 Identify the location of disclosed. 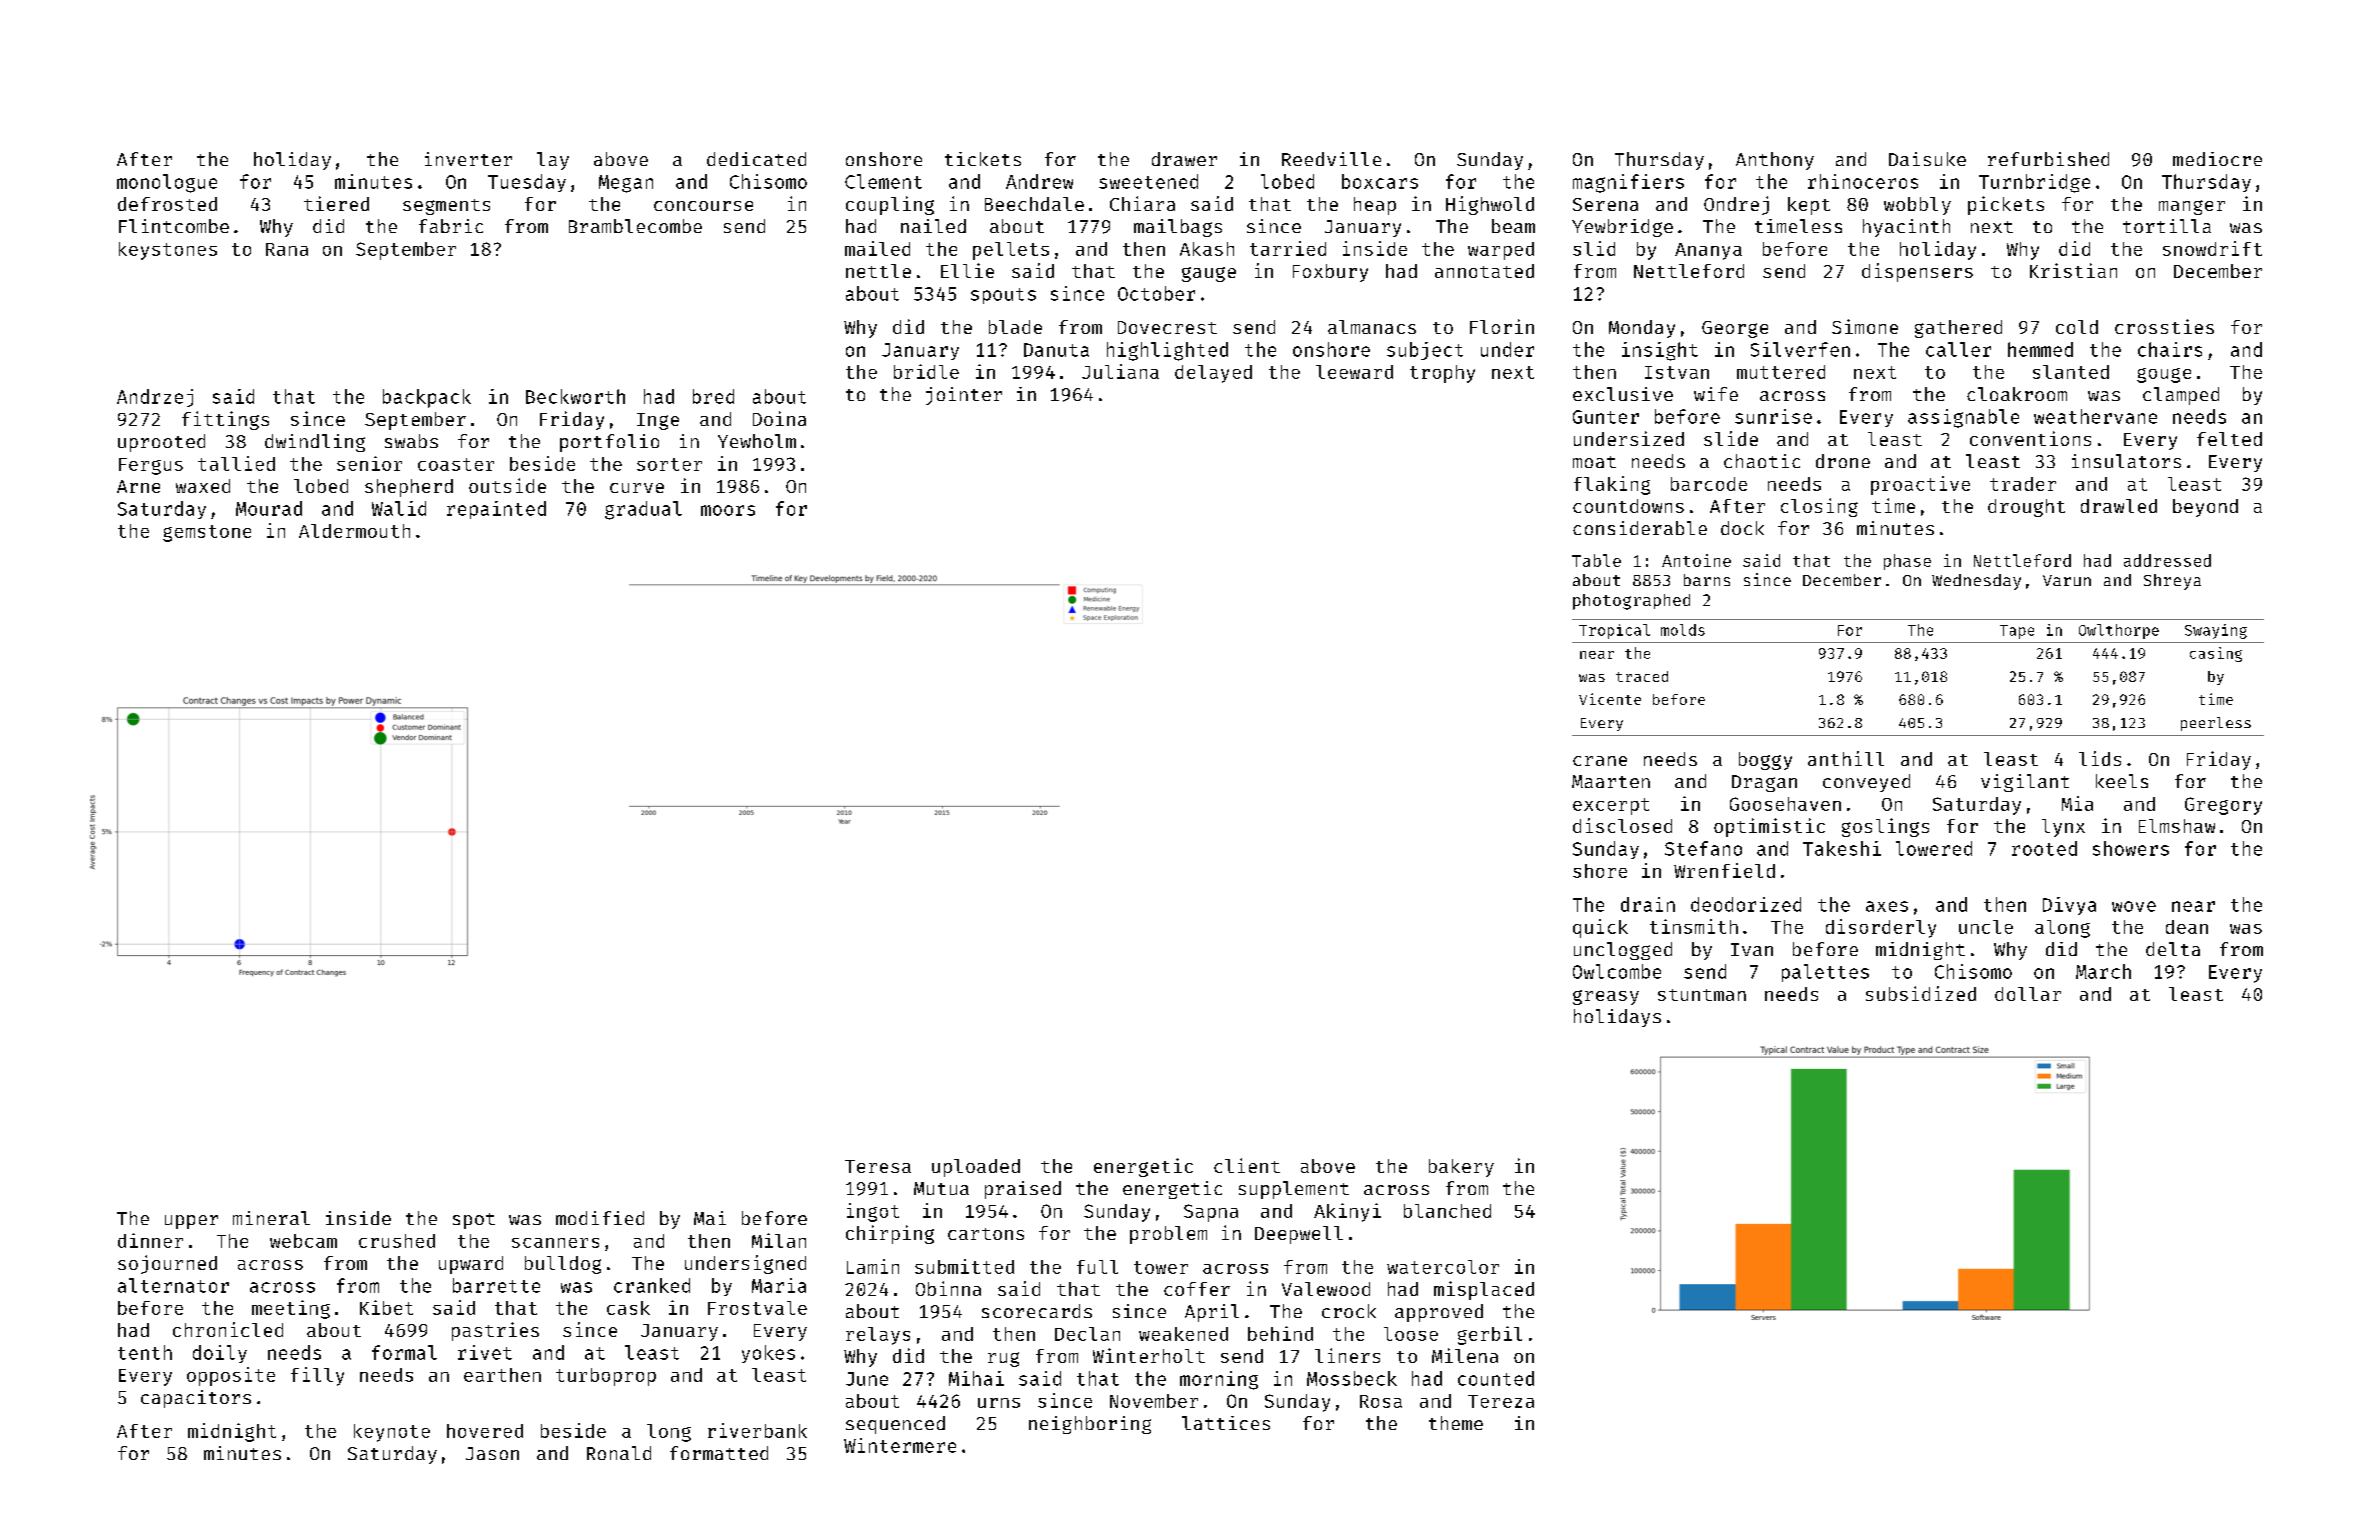
(1622, 825).
